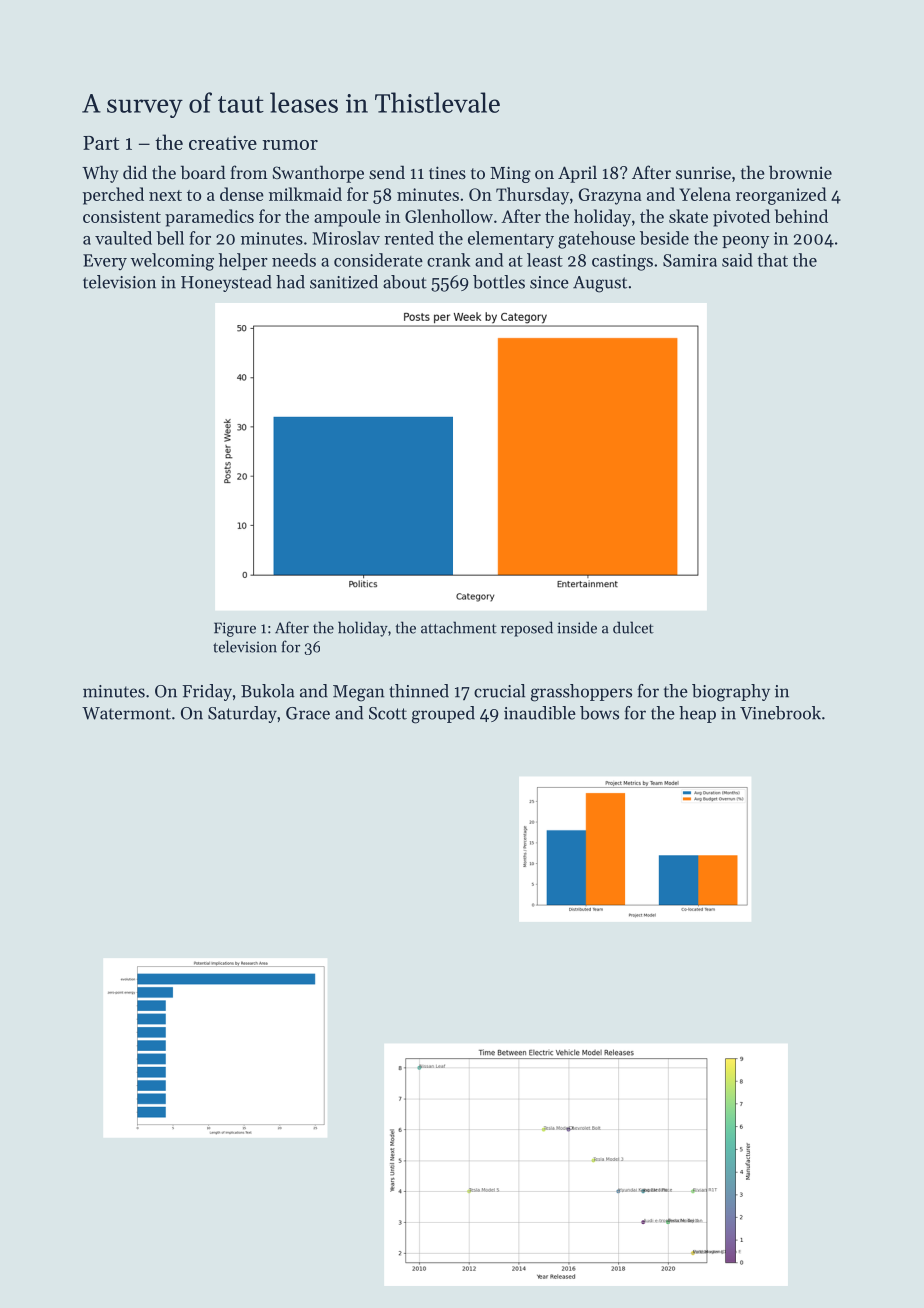 The image size is (924, 1308). What do you see at coordinates (226, 283) in the document?
I see `Honeystead` at bounding box center [226, 283].
